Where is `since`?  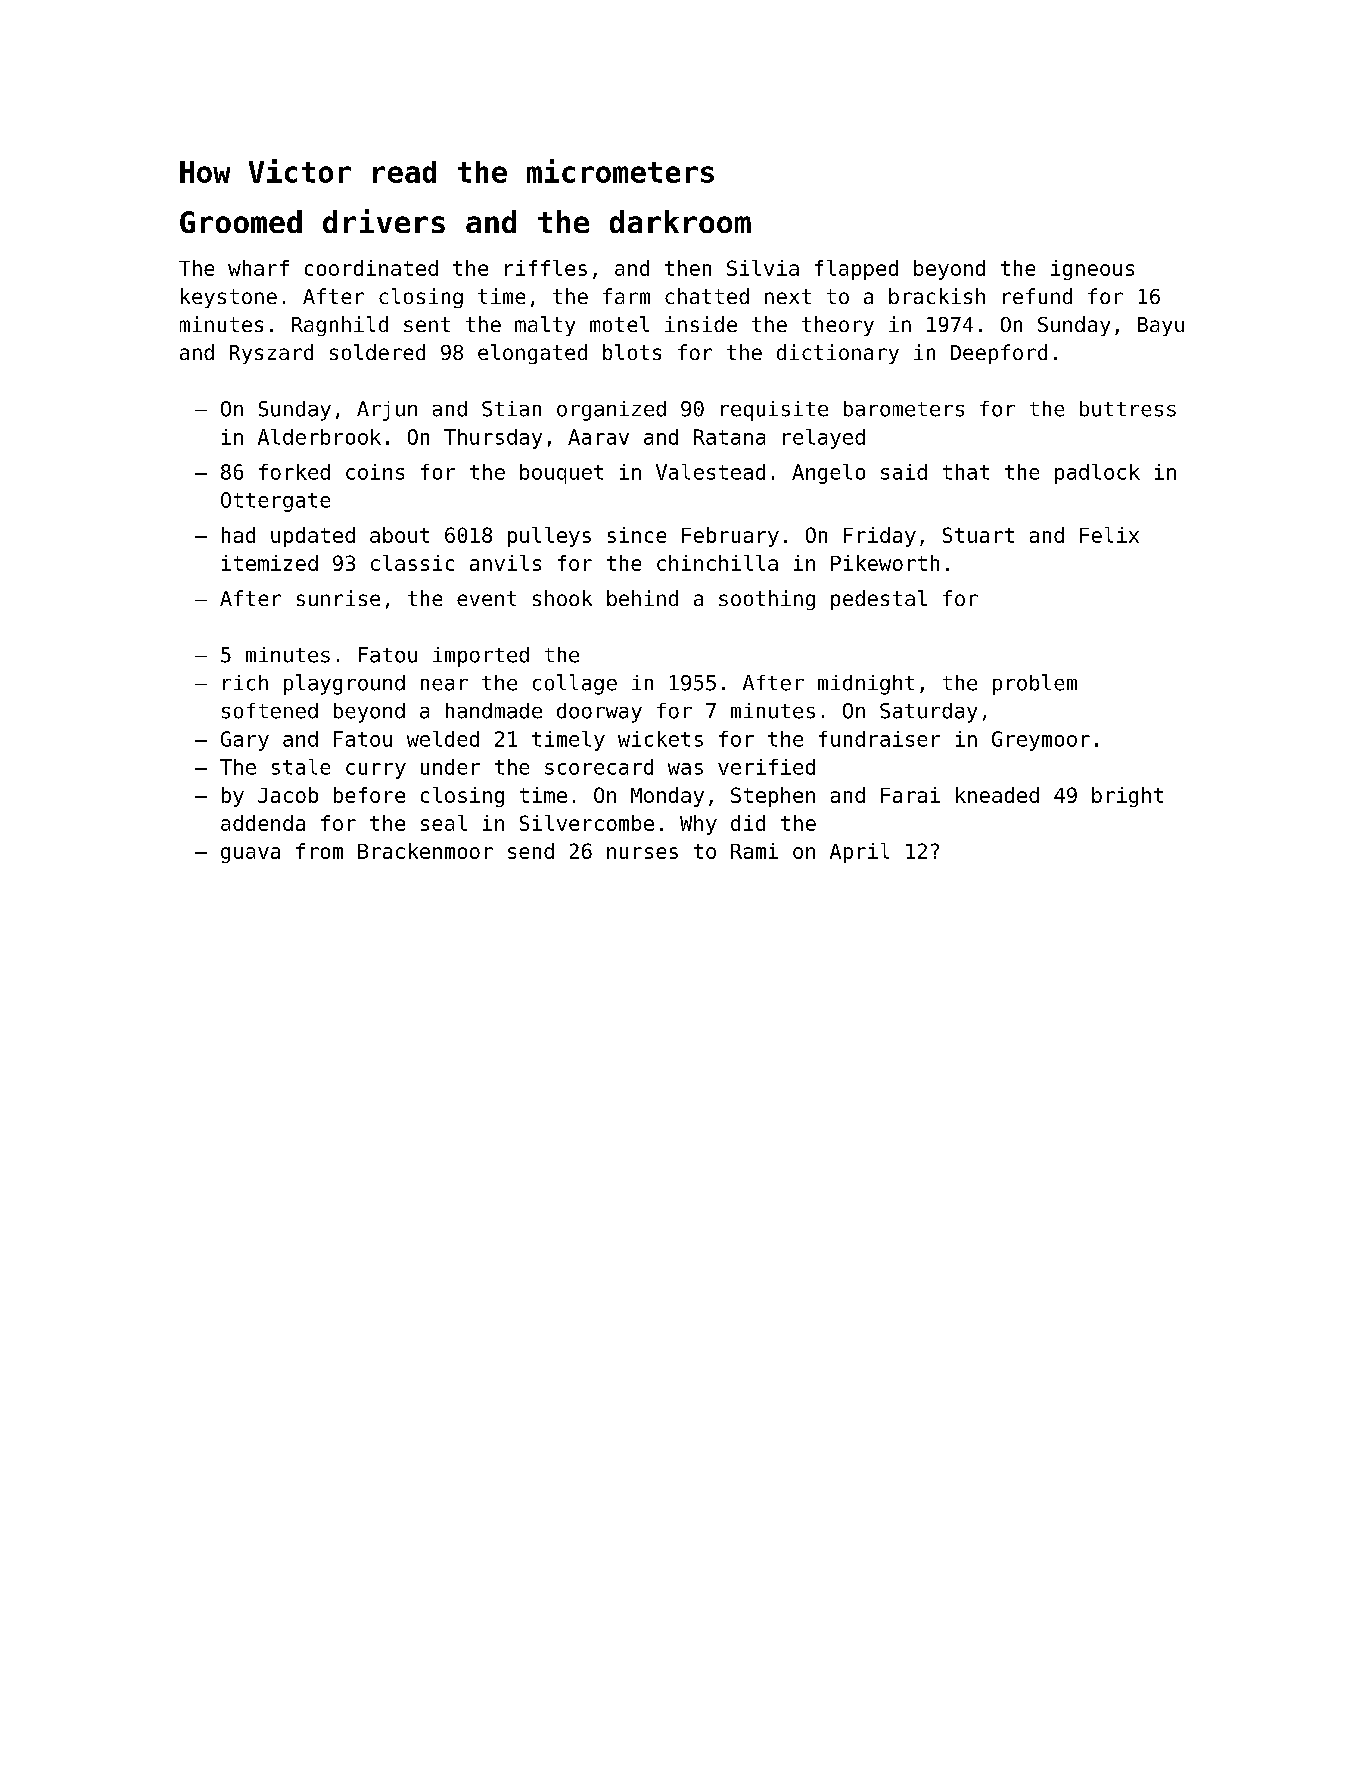
since is located at coordinates (637, 535).
